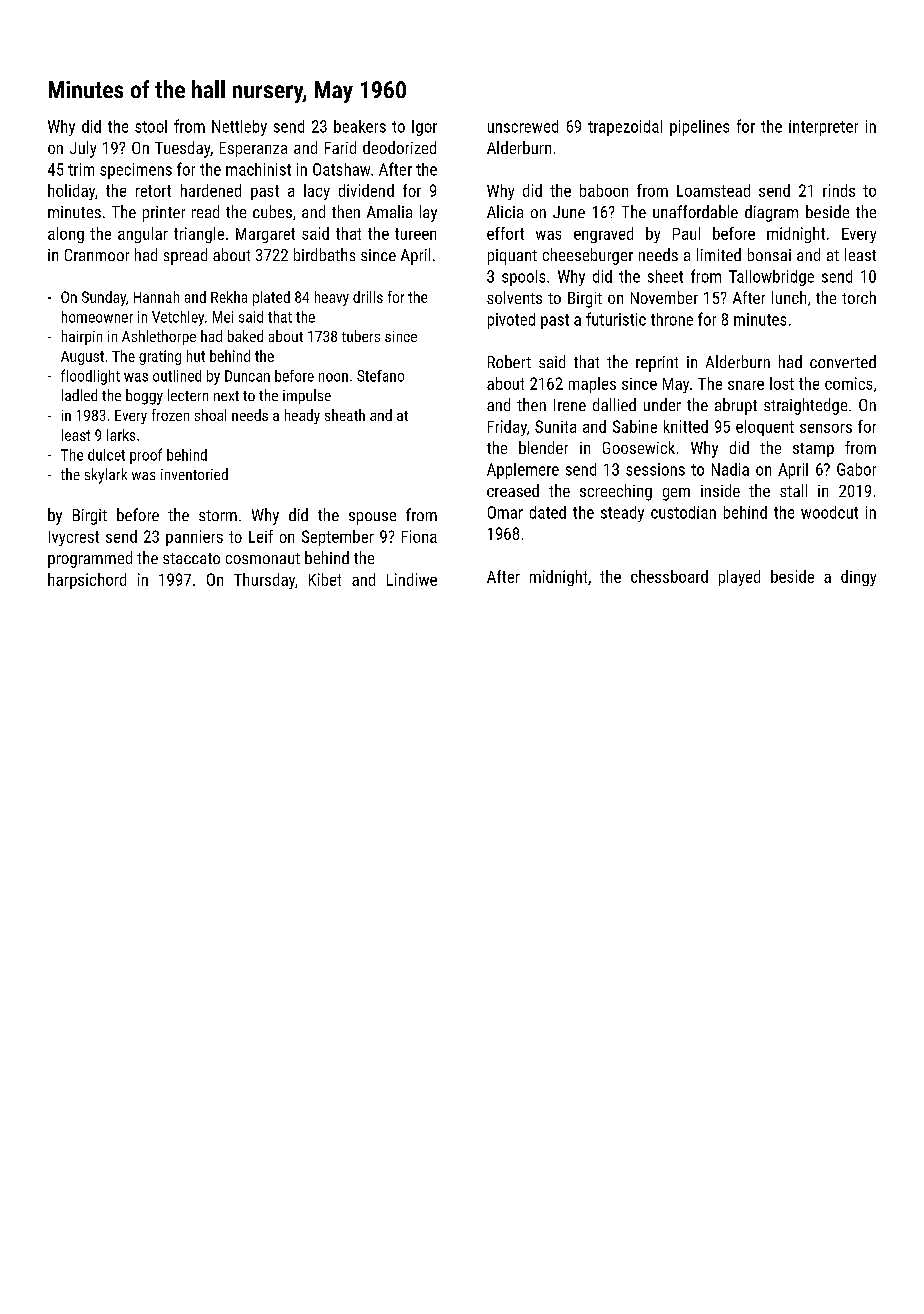 The height and width of the screenshot is (1314, 924). I want to click on Sunday, so click(104, 298).
